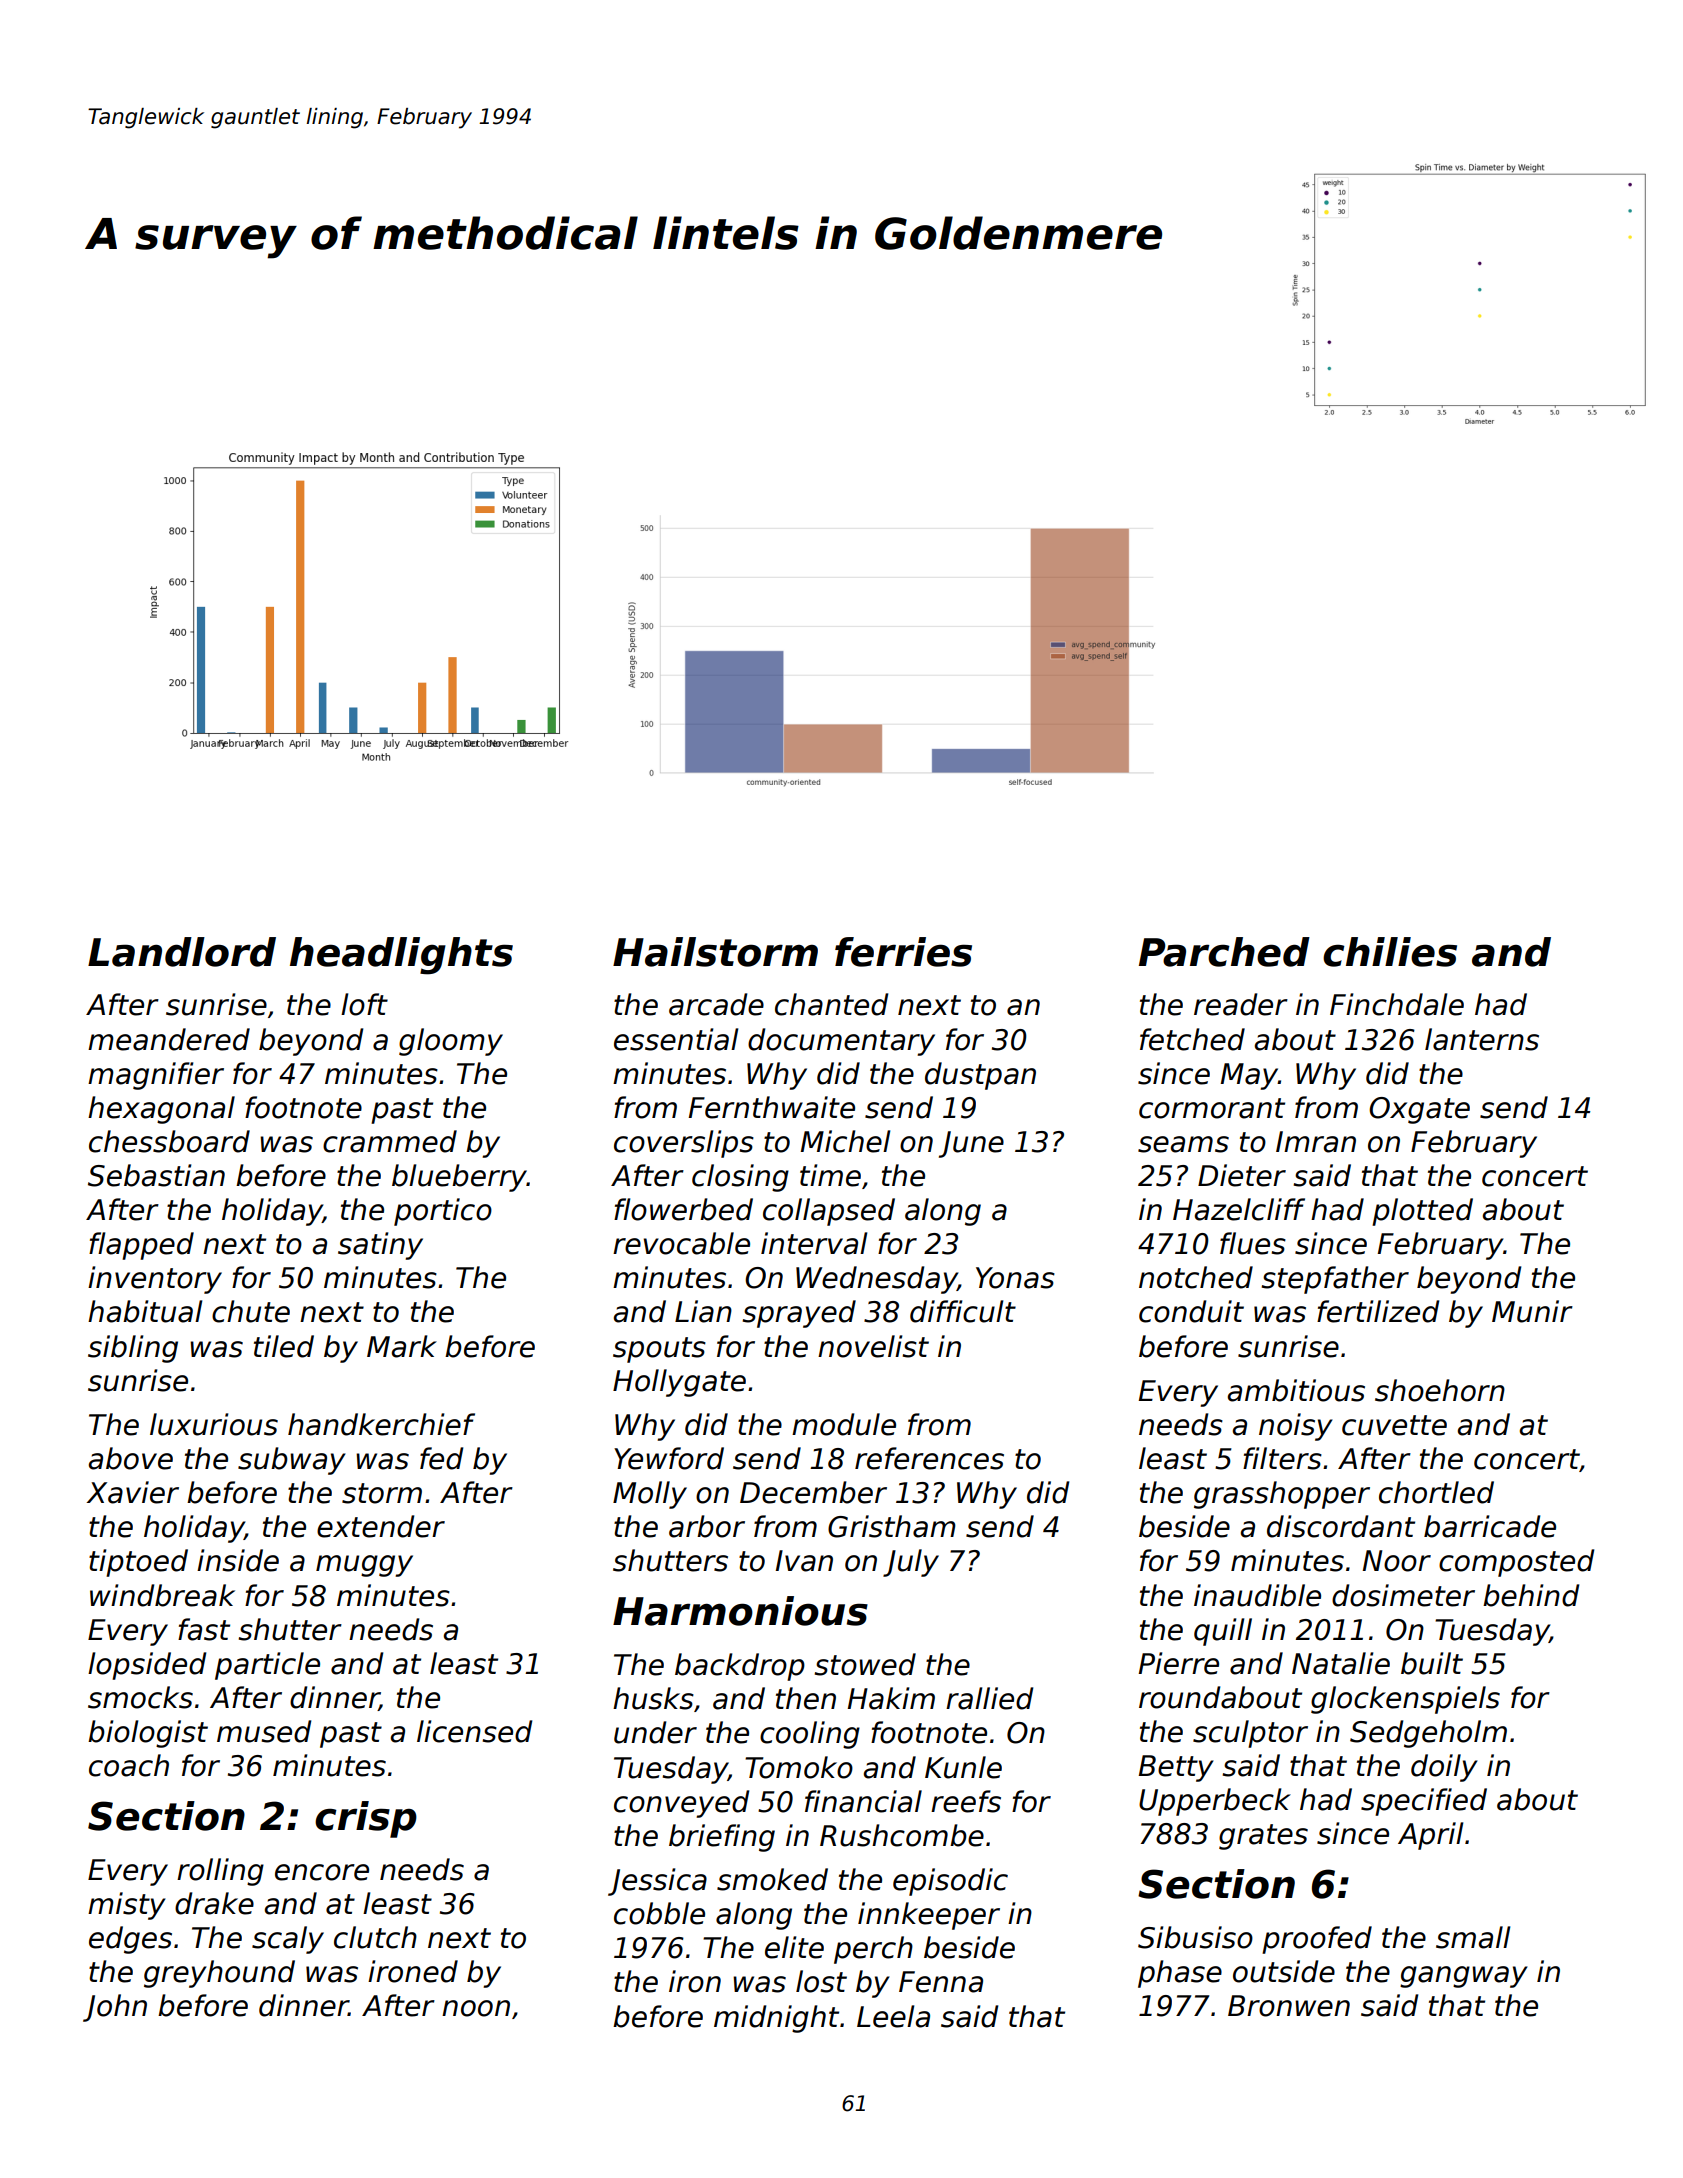  What do you see at coordinates (1464, 1977) in the screenshot?
I see `gangway` at bounding box center [1464, 1977].
